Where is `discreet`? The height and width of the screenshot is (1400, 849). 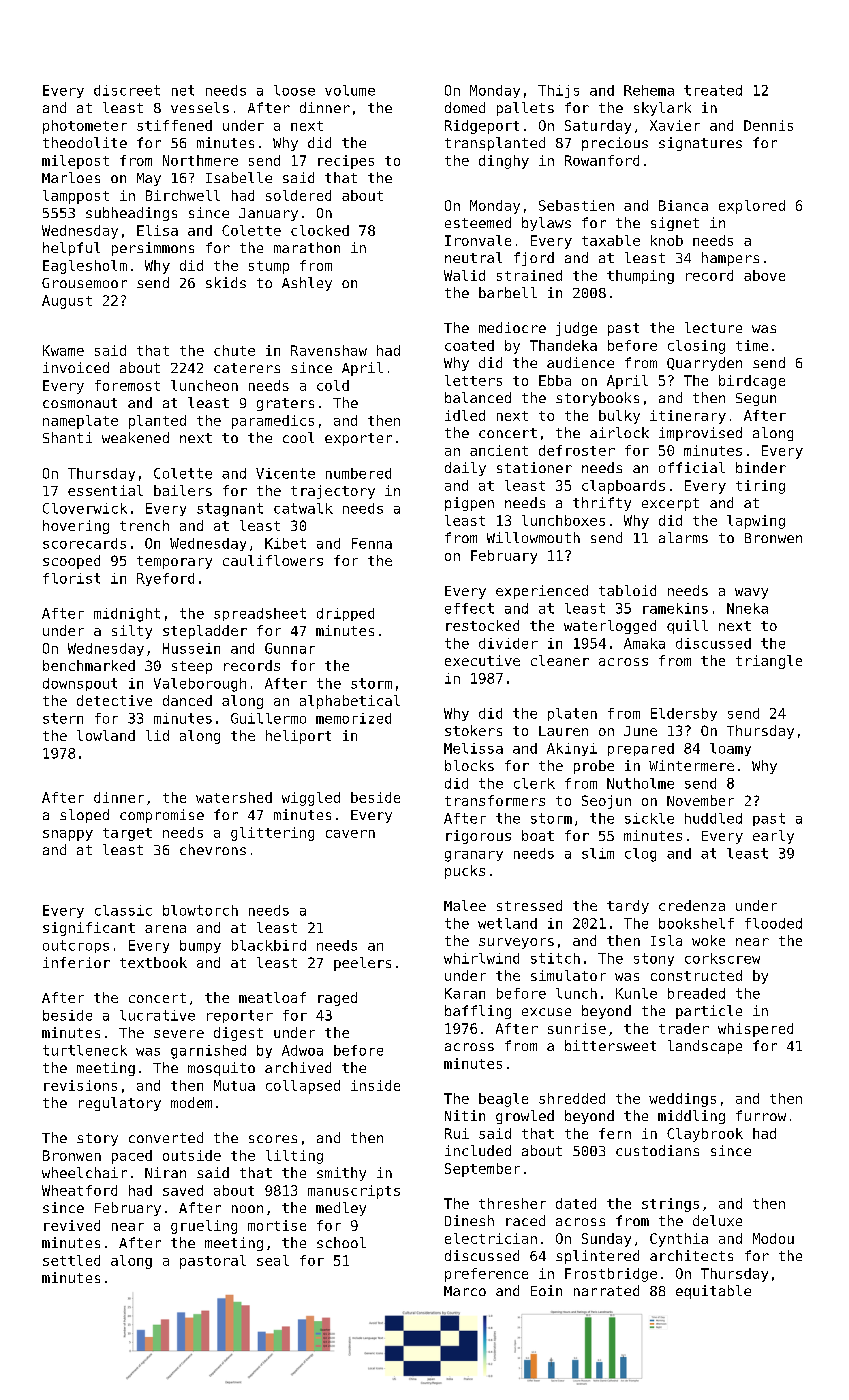
discreet is located at coordinates (127, 90).
